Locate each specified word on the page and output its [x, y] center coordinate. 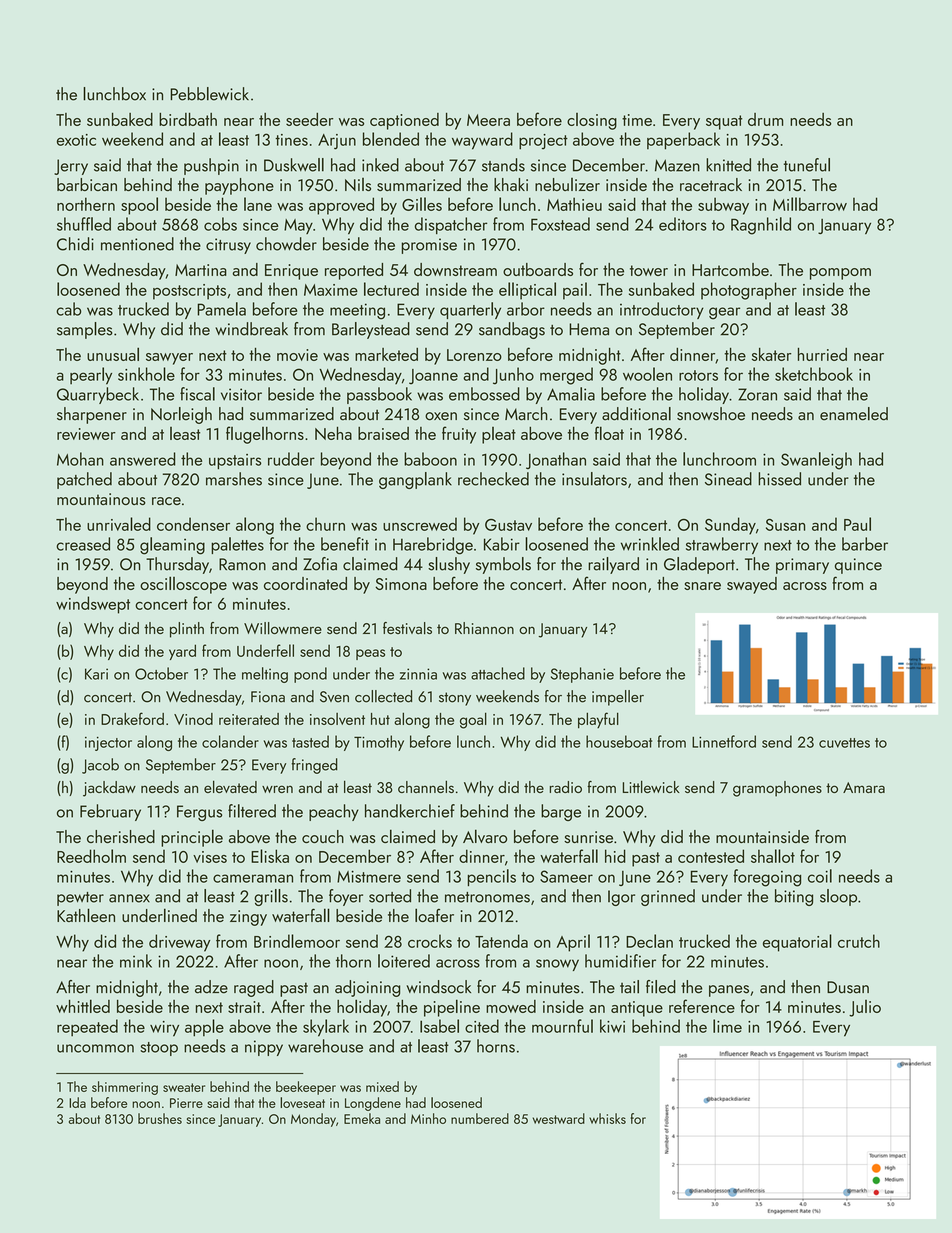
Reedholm [91, 856]
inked [380, 165]
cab [68, 309]
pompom [840, 274]
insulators [594, 479]
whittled [83, 1006]
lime [727, 1026]
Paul [857, 524]
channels [426, 786]
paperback [683, 141]
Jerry [71, 167]
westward [559, 1118]
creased [83, 544]
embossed [484, 394]
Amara [864, 787]
